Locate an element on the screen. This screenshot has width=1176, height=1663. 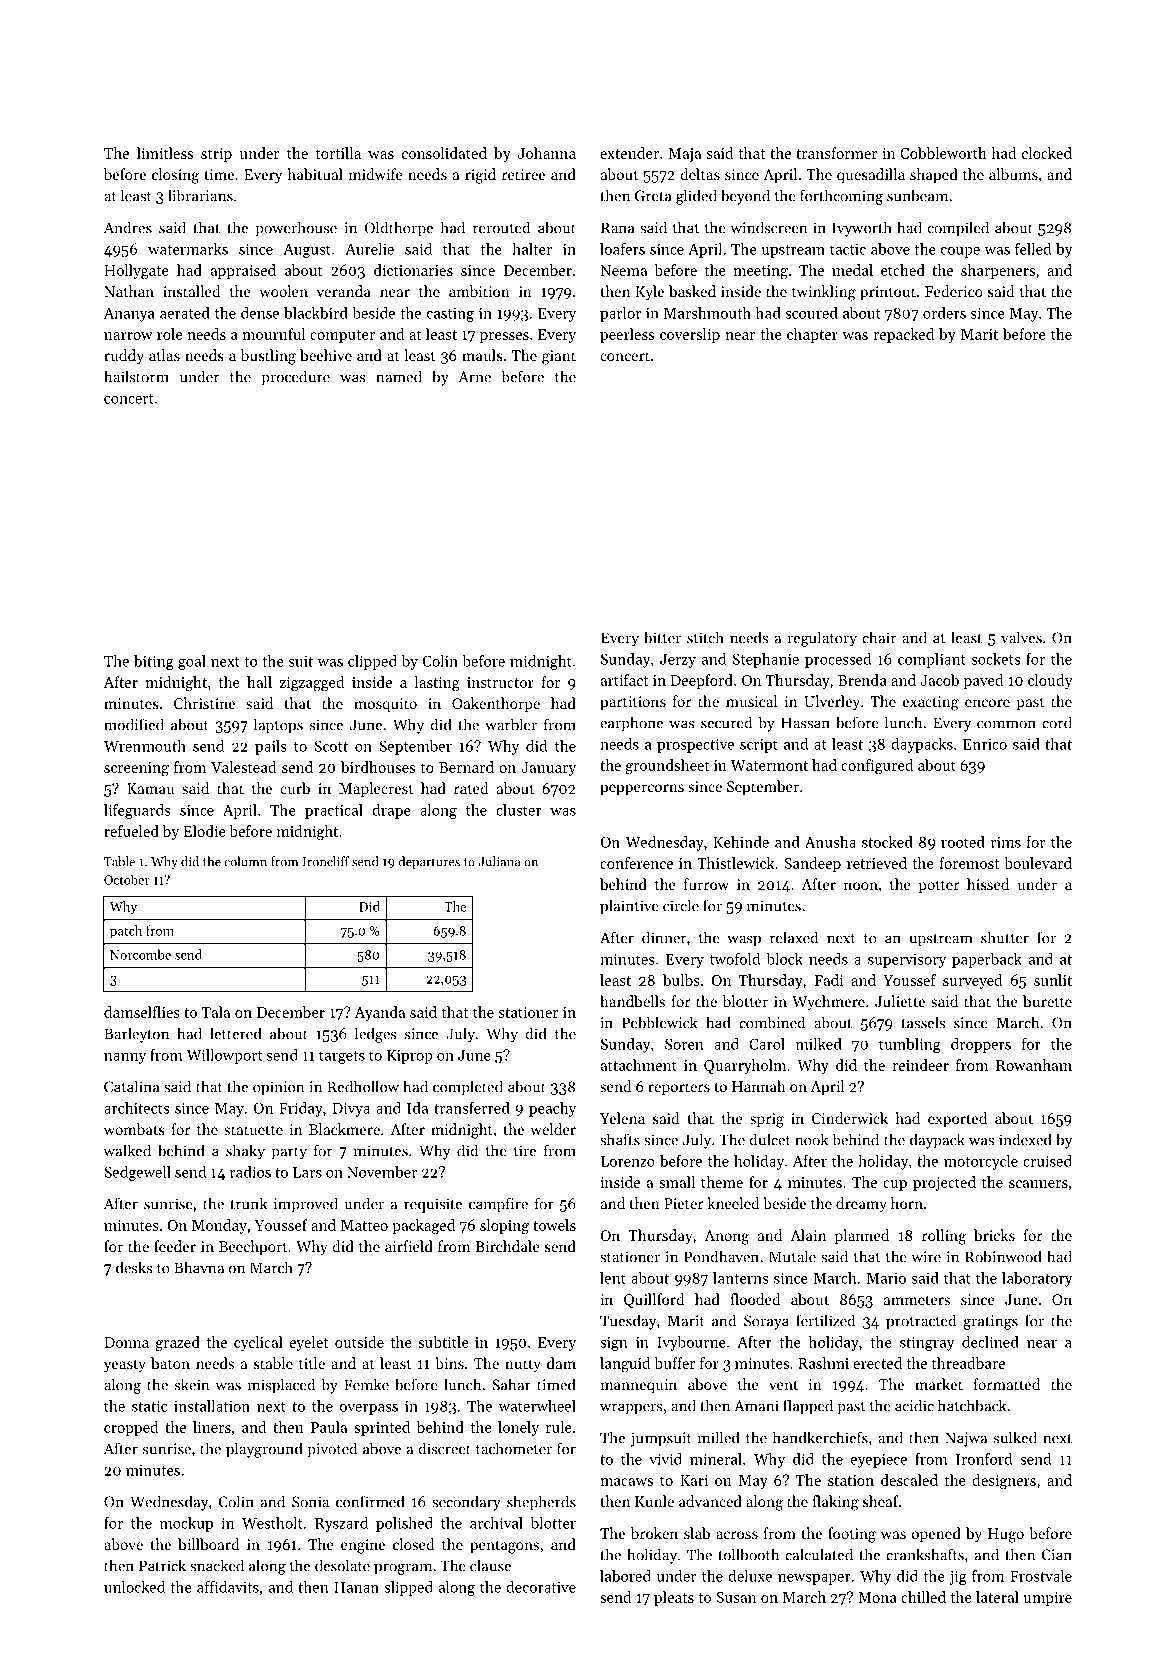
orders is located at coordinates (944, 313).
